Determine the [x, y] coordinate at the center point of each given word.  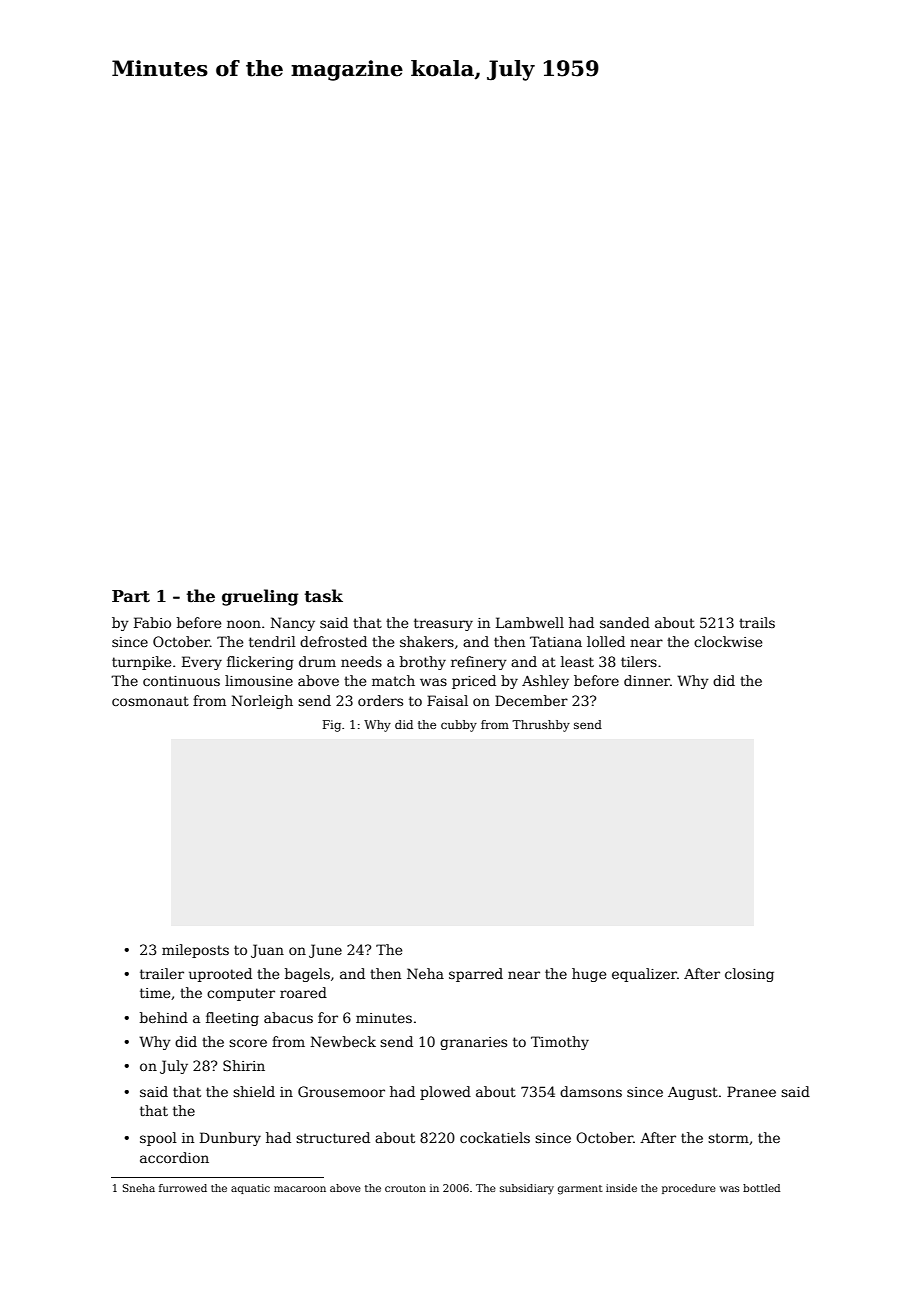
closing [749, 975]
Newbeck [343, 1041]
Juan [267, 951]
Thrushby [541, 726]
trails [757, 622]
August [693, 1093]
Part [131, 596]
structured [333, 1137]
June [325, 951]
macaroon [300, 1189]
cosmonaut [150, 701]
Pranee [751, 1091]
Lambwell [530, 622]
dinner [647, 680]
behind [164, 1017]
